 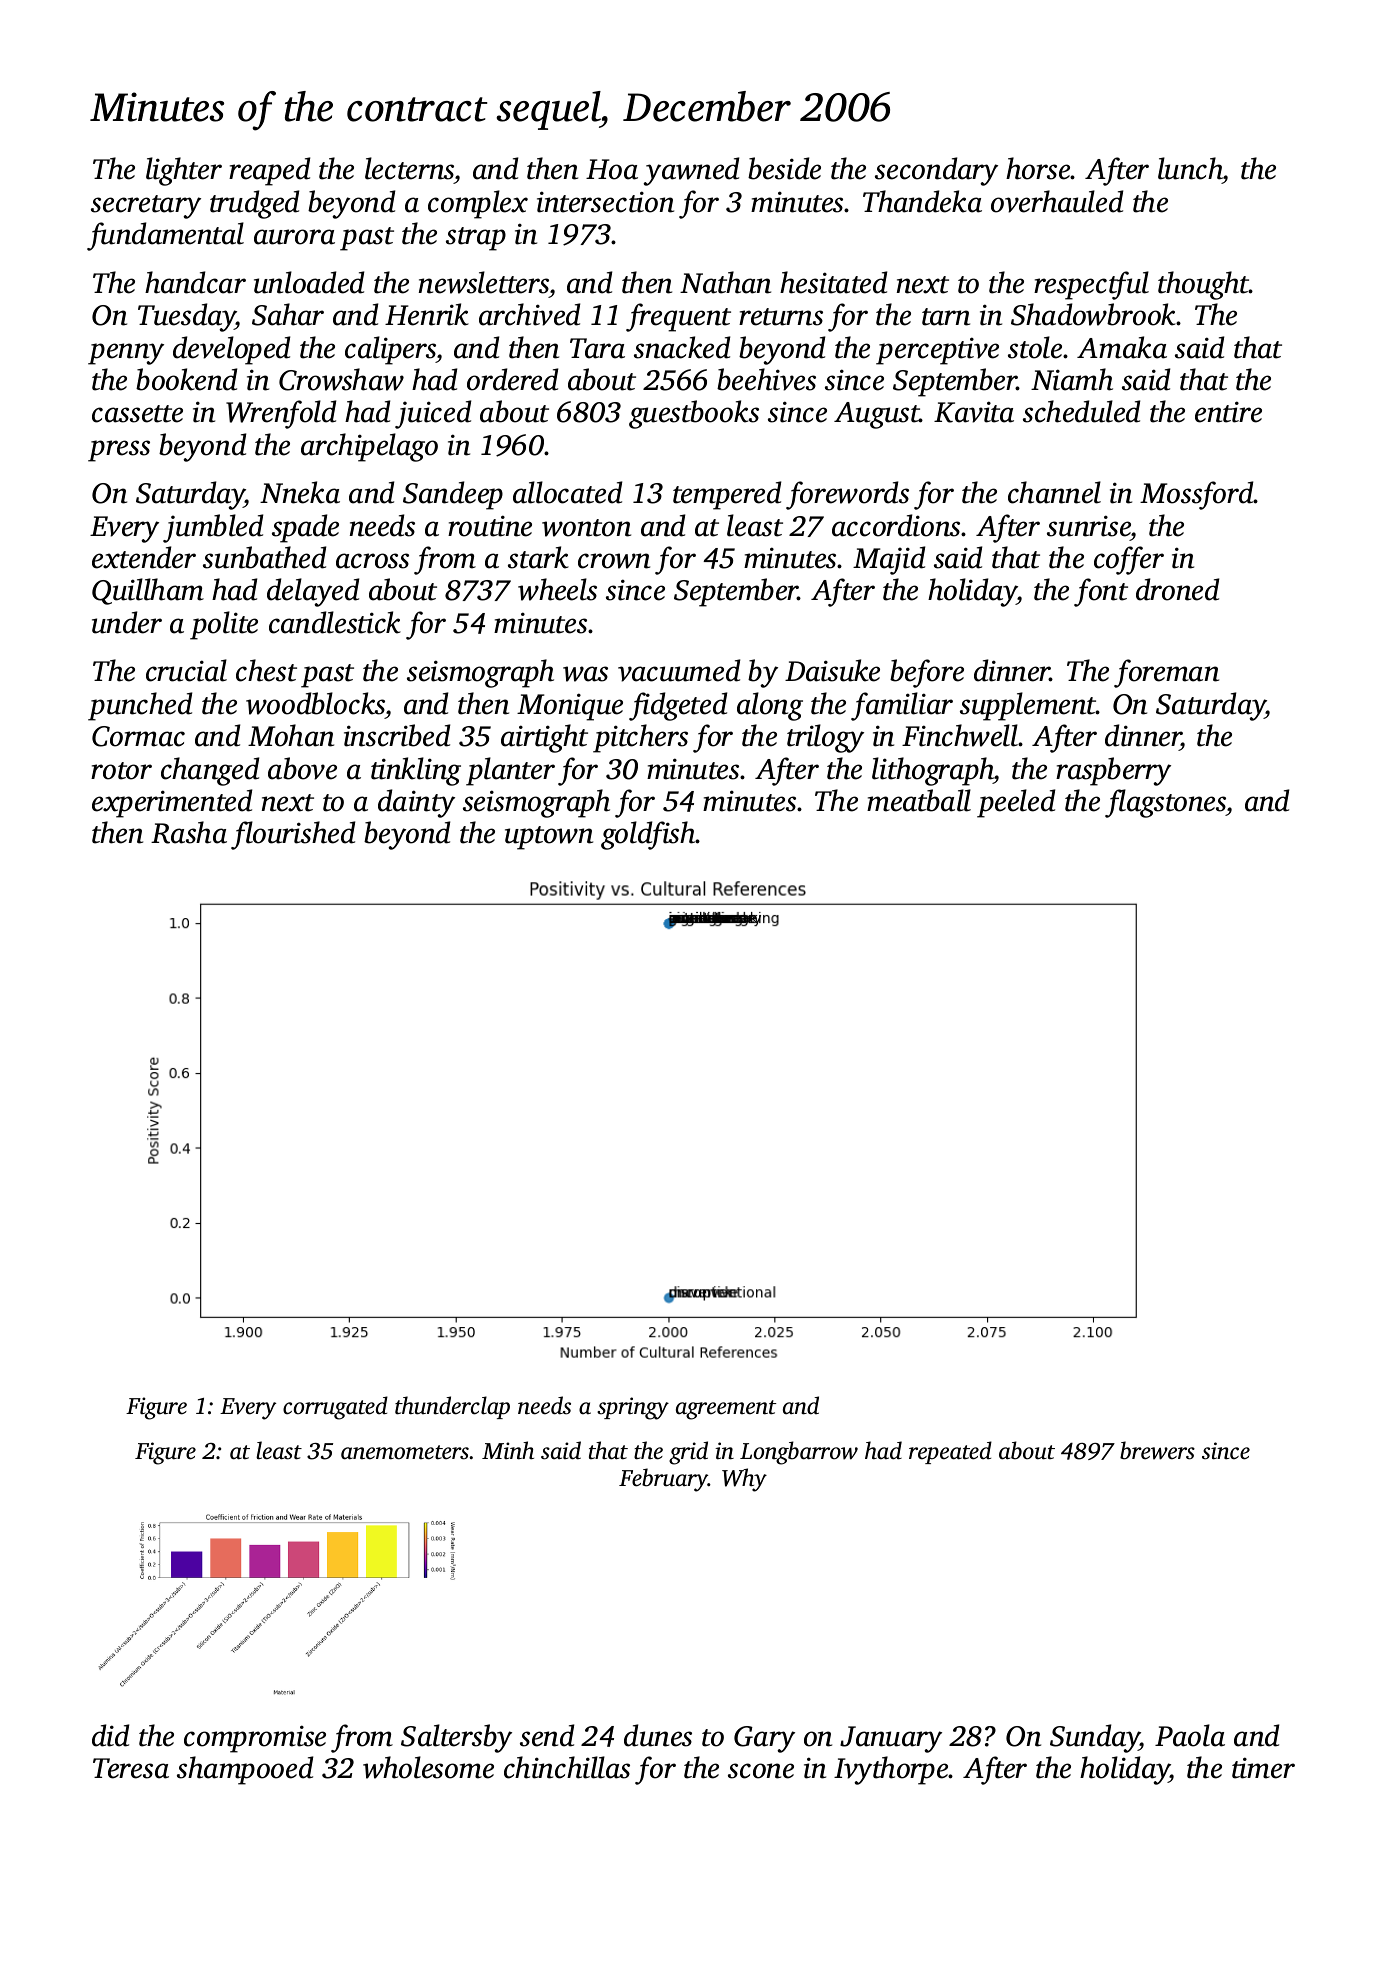 What do you see at coordinates (694, 414) in the screenshot?
I see `guestbooks` at bounding box center [694, 414].
